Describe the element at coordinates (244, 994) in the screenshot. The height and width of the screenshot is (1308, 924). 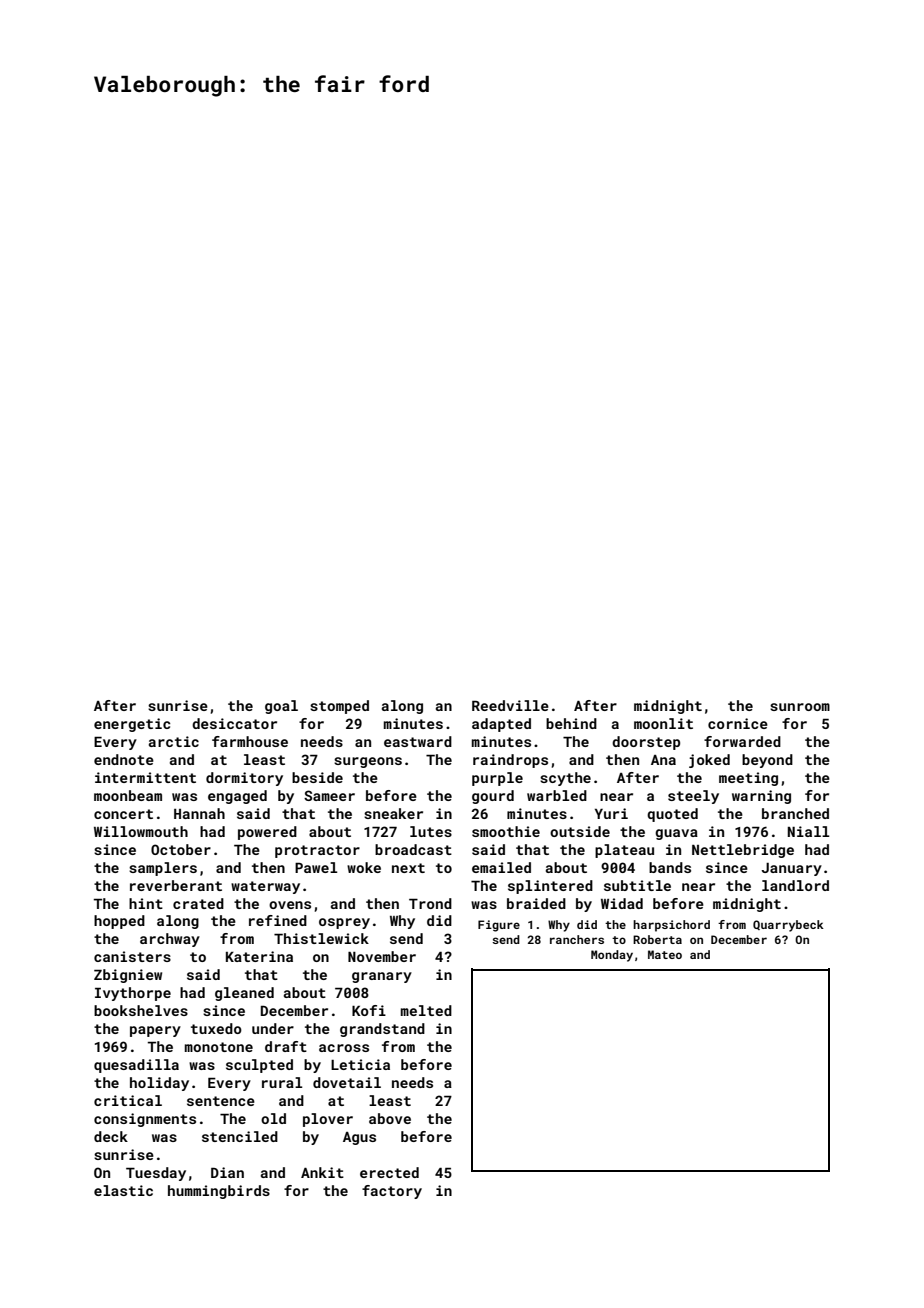
I see `gleaned` at that location.
